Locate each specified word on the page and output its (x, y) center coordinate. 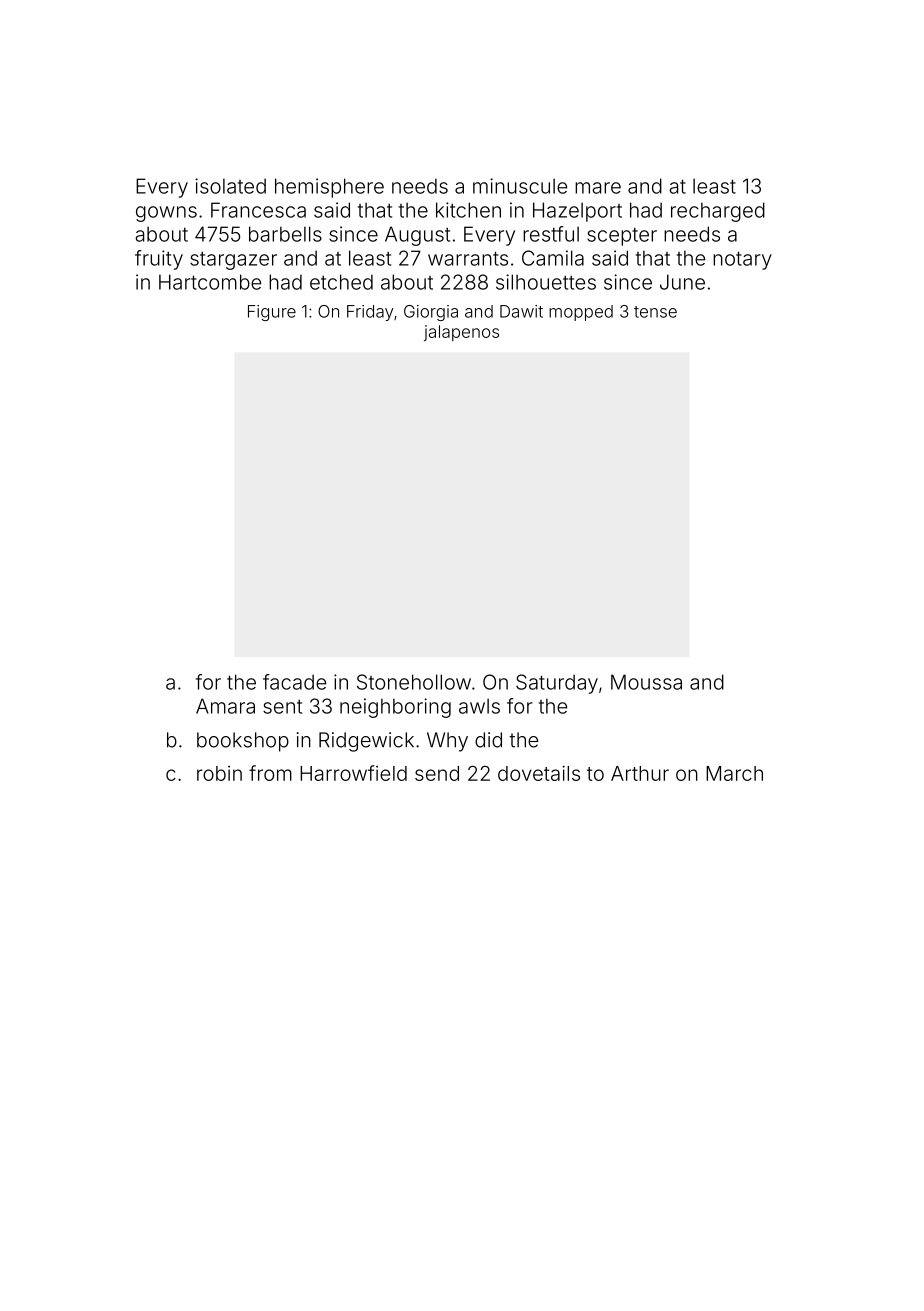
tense (655, 312)
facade (294, 682)
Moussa (646, 682)
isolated (230, 186)
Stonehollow (414, 682)
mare (598, 188)
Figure (272, 313)
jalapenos (461, 333)
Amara (225, 706)
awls (479, 706)
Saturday (557, 684)
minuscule (520, 186)
